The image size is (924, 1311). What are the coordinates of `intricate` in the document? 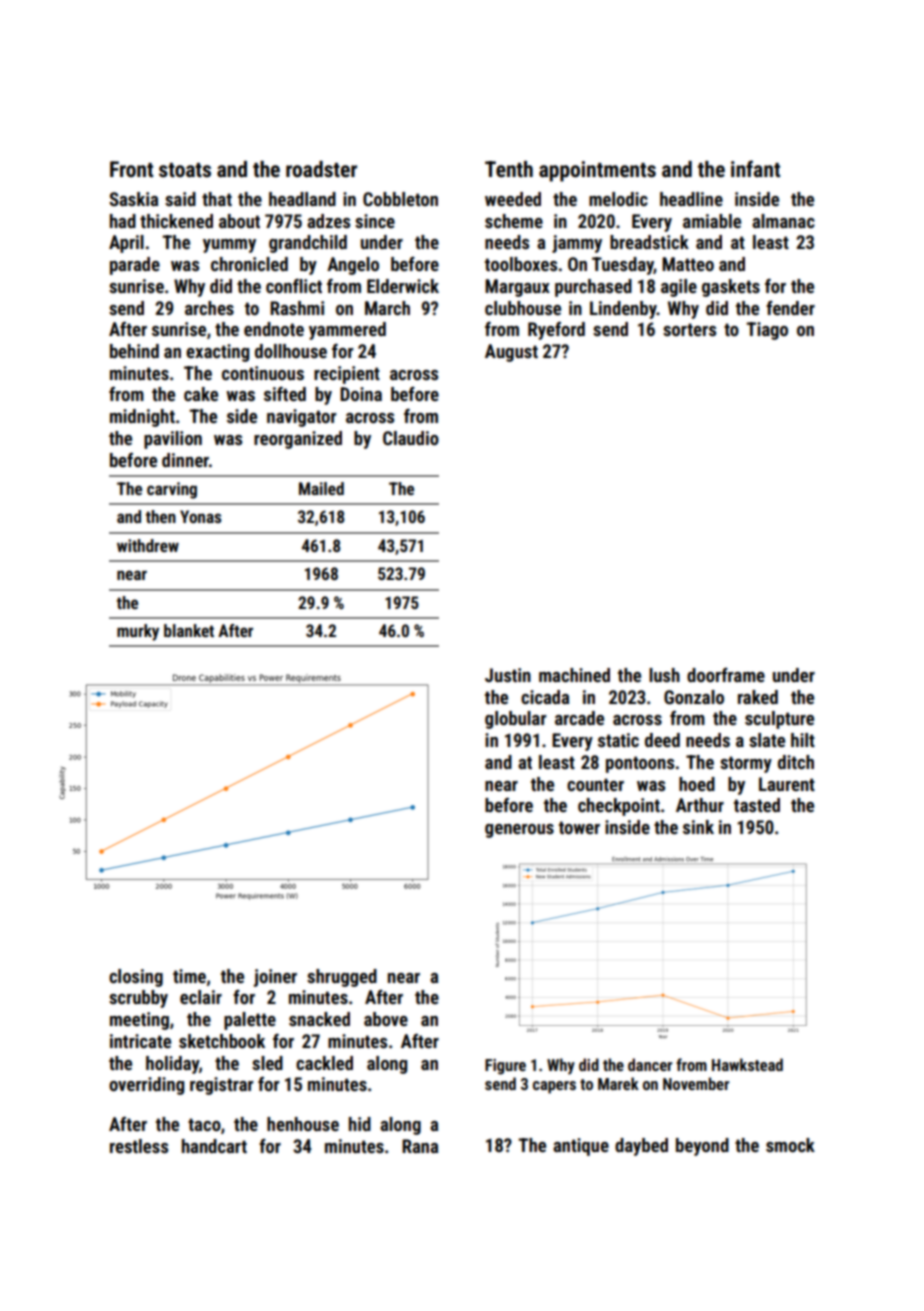 It's located at (140, 1041).
